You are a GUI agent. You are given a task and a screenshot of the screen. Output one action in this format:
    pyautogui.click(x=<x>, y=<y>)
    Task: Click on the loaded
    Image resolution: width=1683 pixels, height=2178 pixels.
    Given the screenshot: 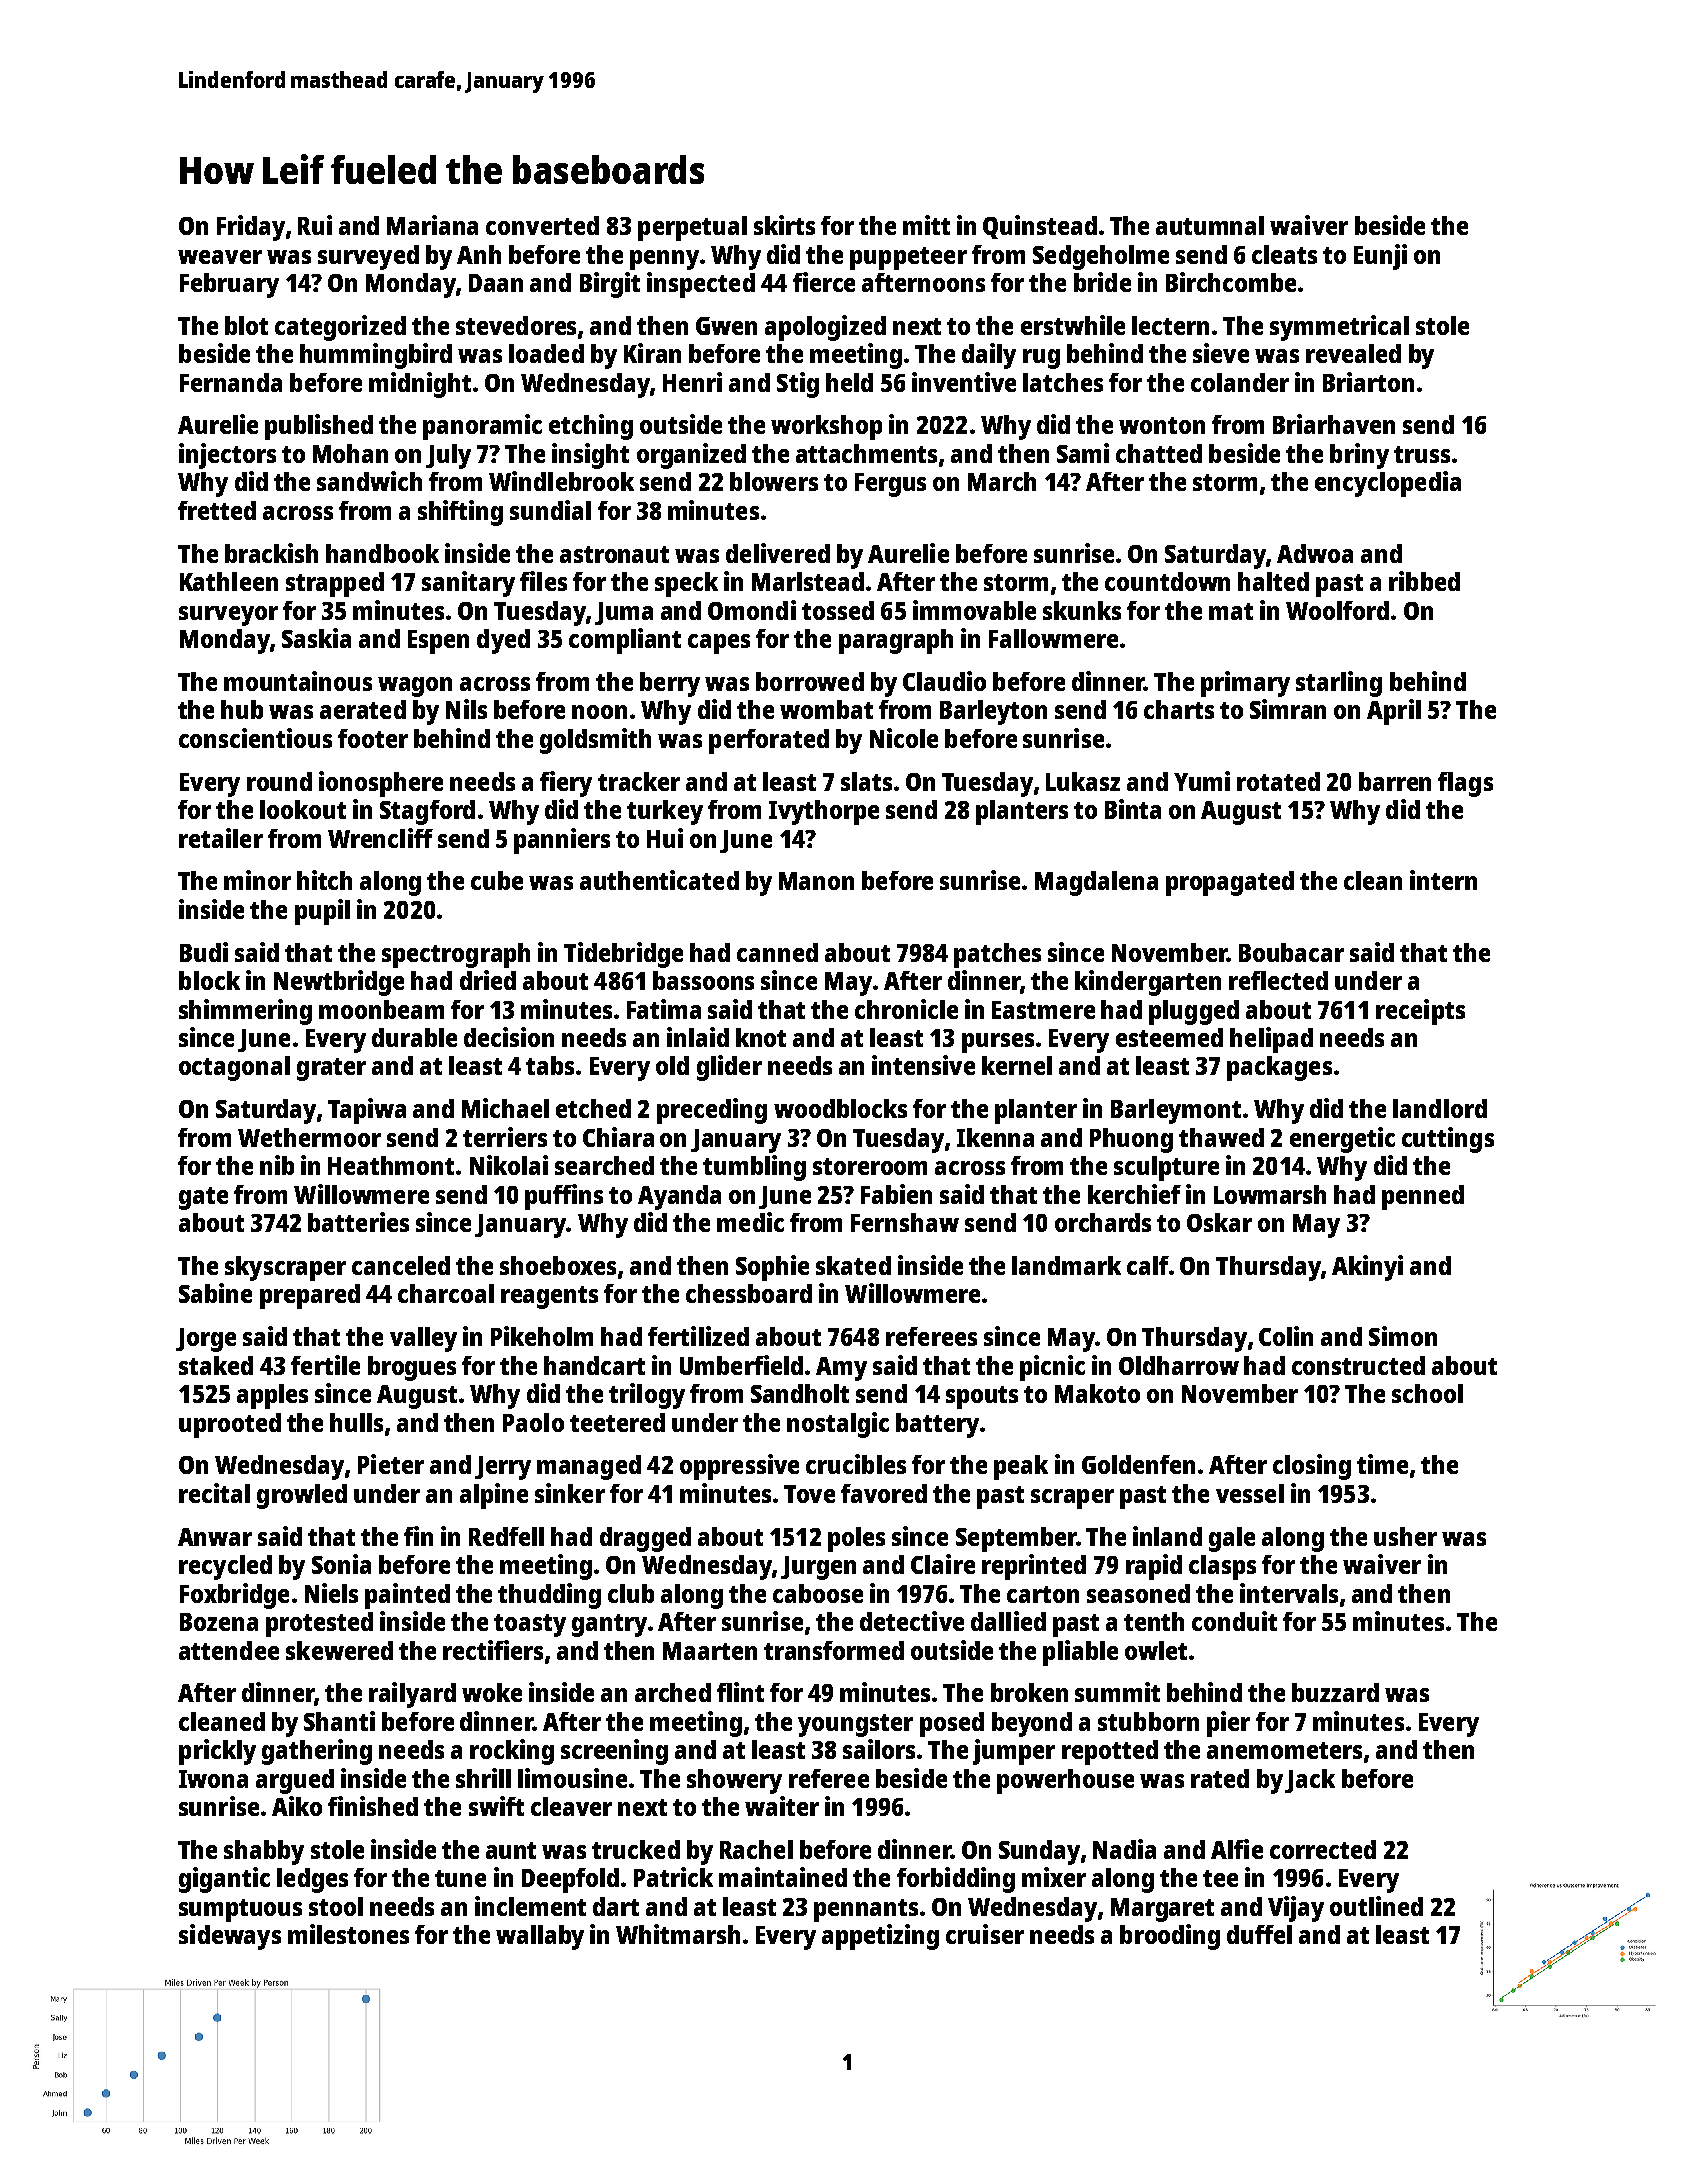 What is the action you would take?
    pyautogui.click(x=546, y=353)
